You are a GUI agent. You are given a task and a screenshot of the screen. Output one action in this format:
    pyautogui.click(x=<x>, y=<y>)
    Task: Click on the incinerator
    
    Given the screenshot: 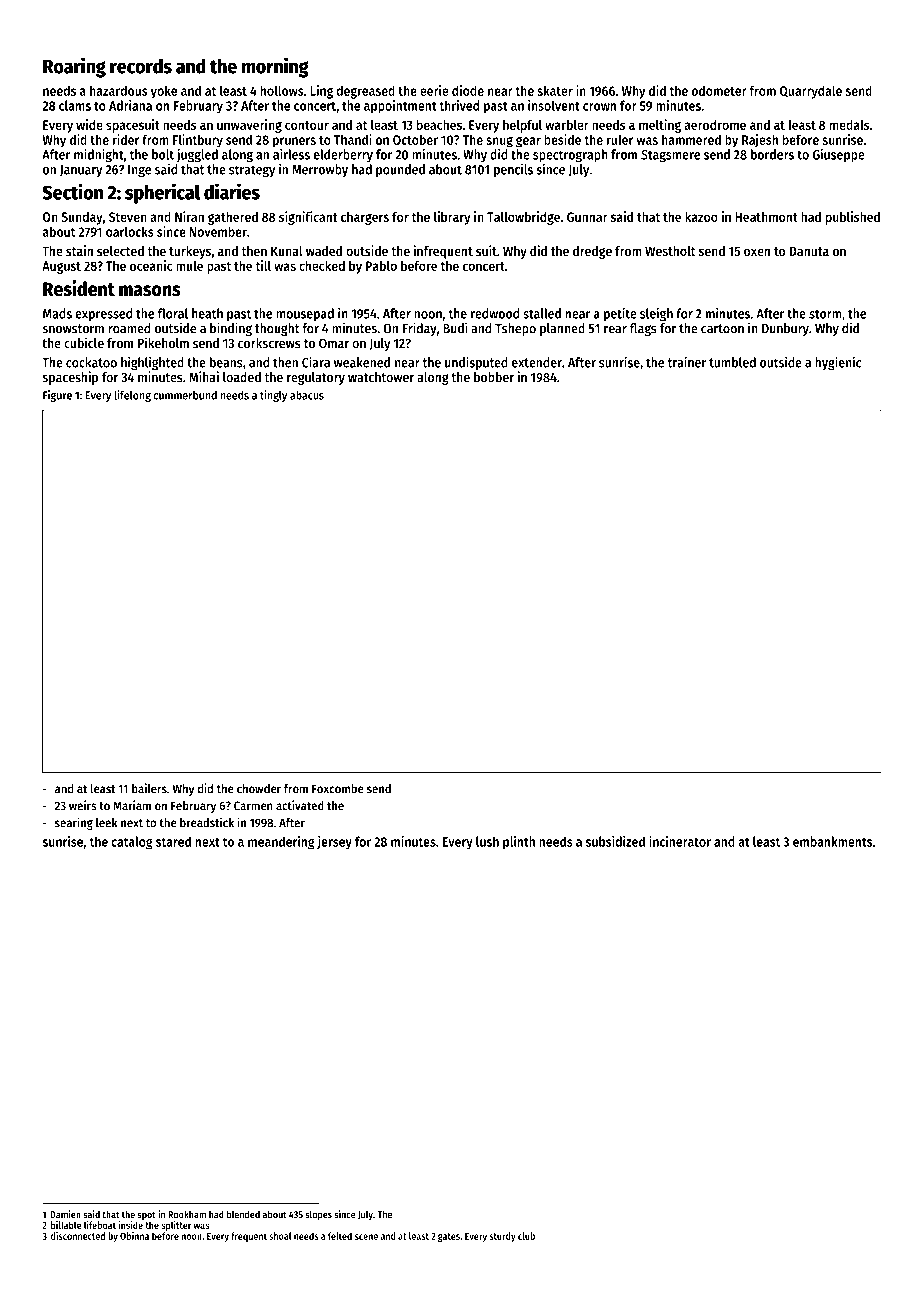 What is the action you would take?
    pyautogui.click(x=680, y=841)
